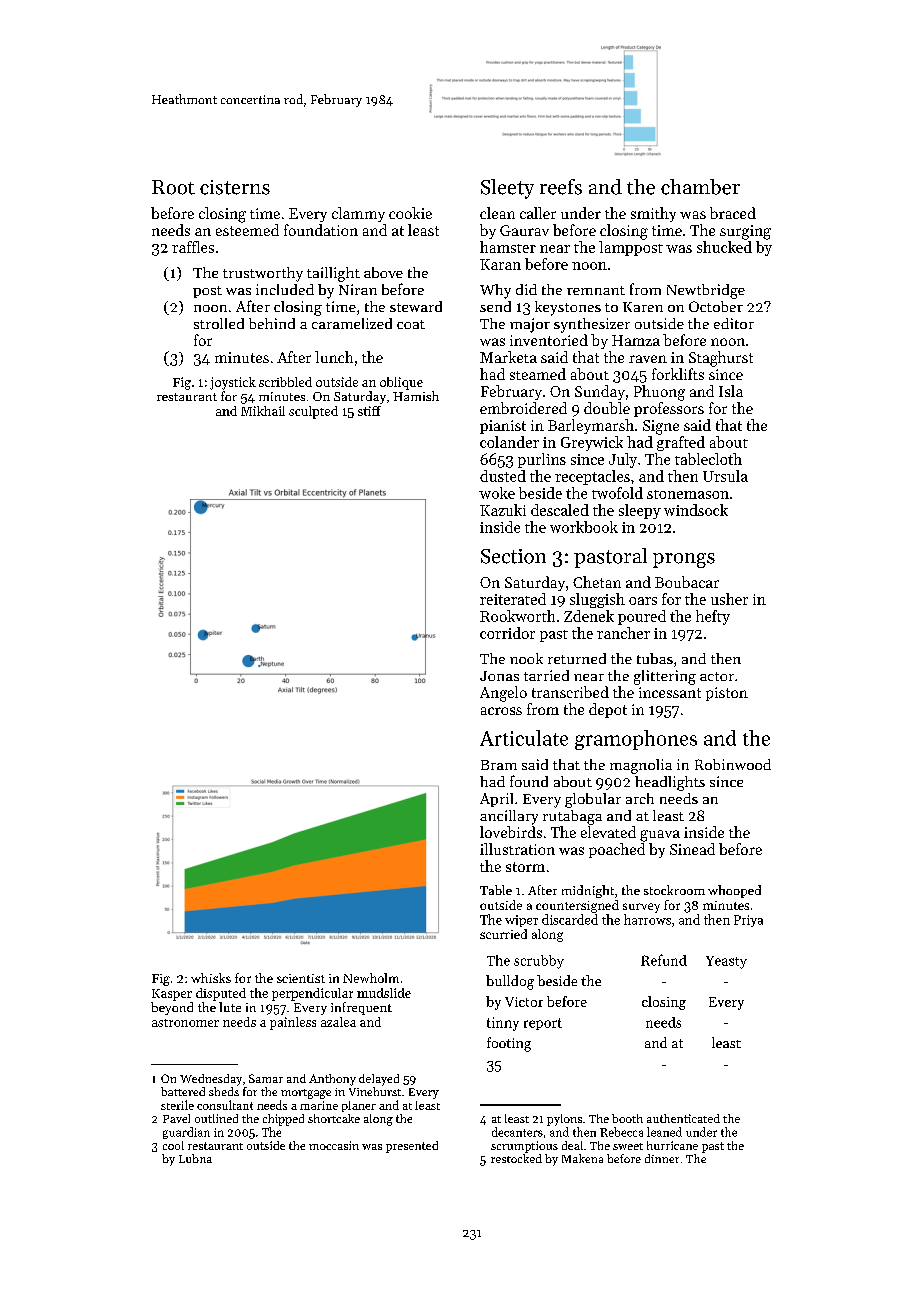  I want to click on Jonas, so click(499, 676).
